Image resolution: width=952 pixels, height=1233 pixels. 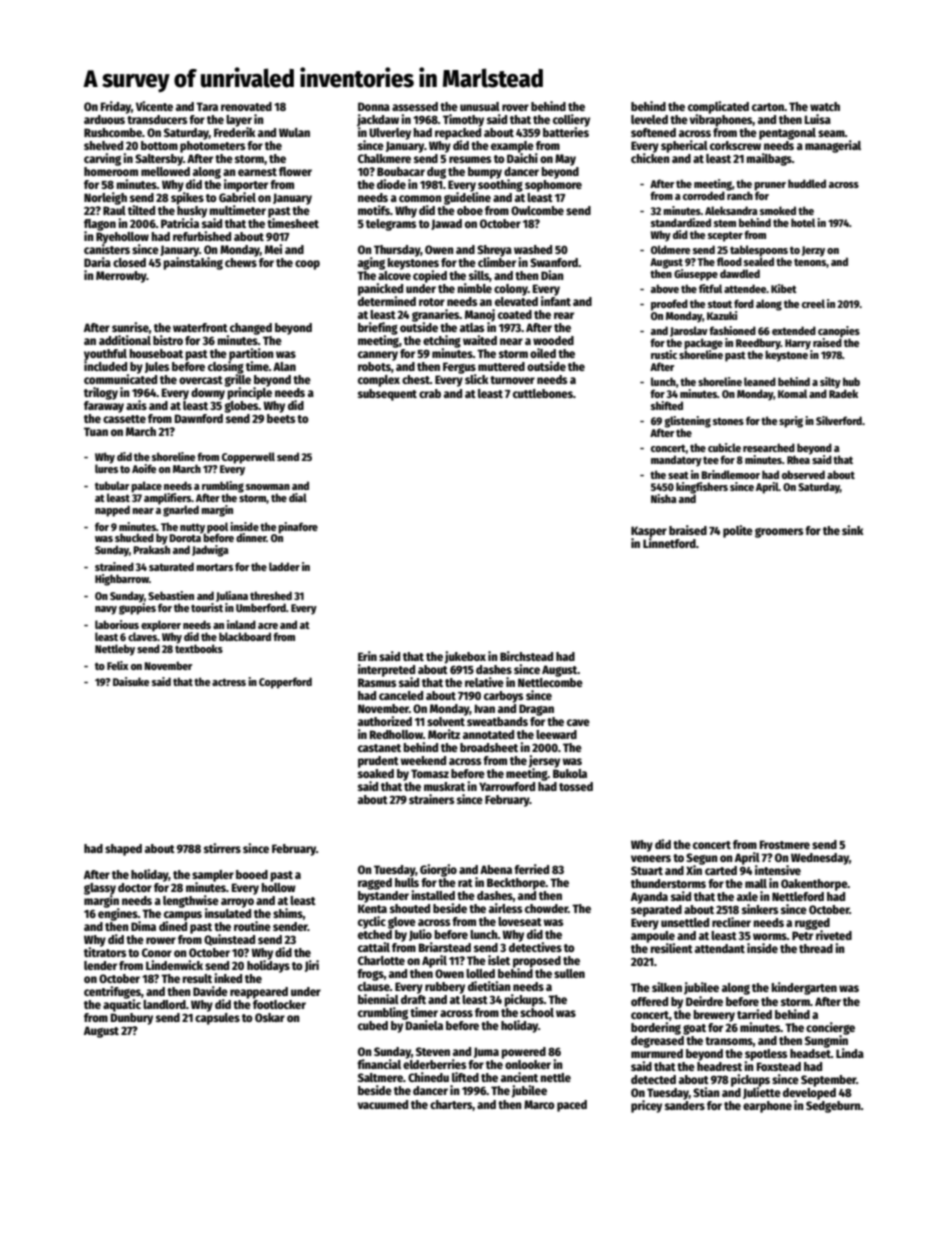 What do you see at coordinates (106, 610) in the screenshot?
I see `navy` at bounding box center [106, 610].
